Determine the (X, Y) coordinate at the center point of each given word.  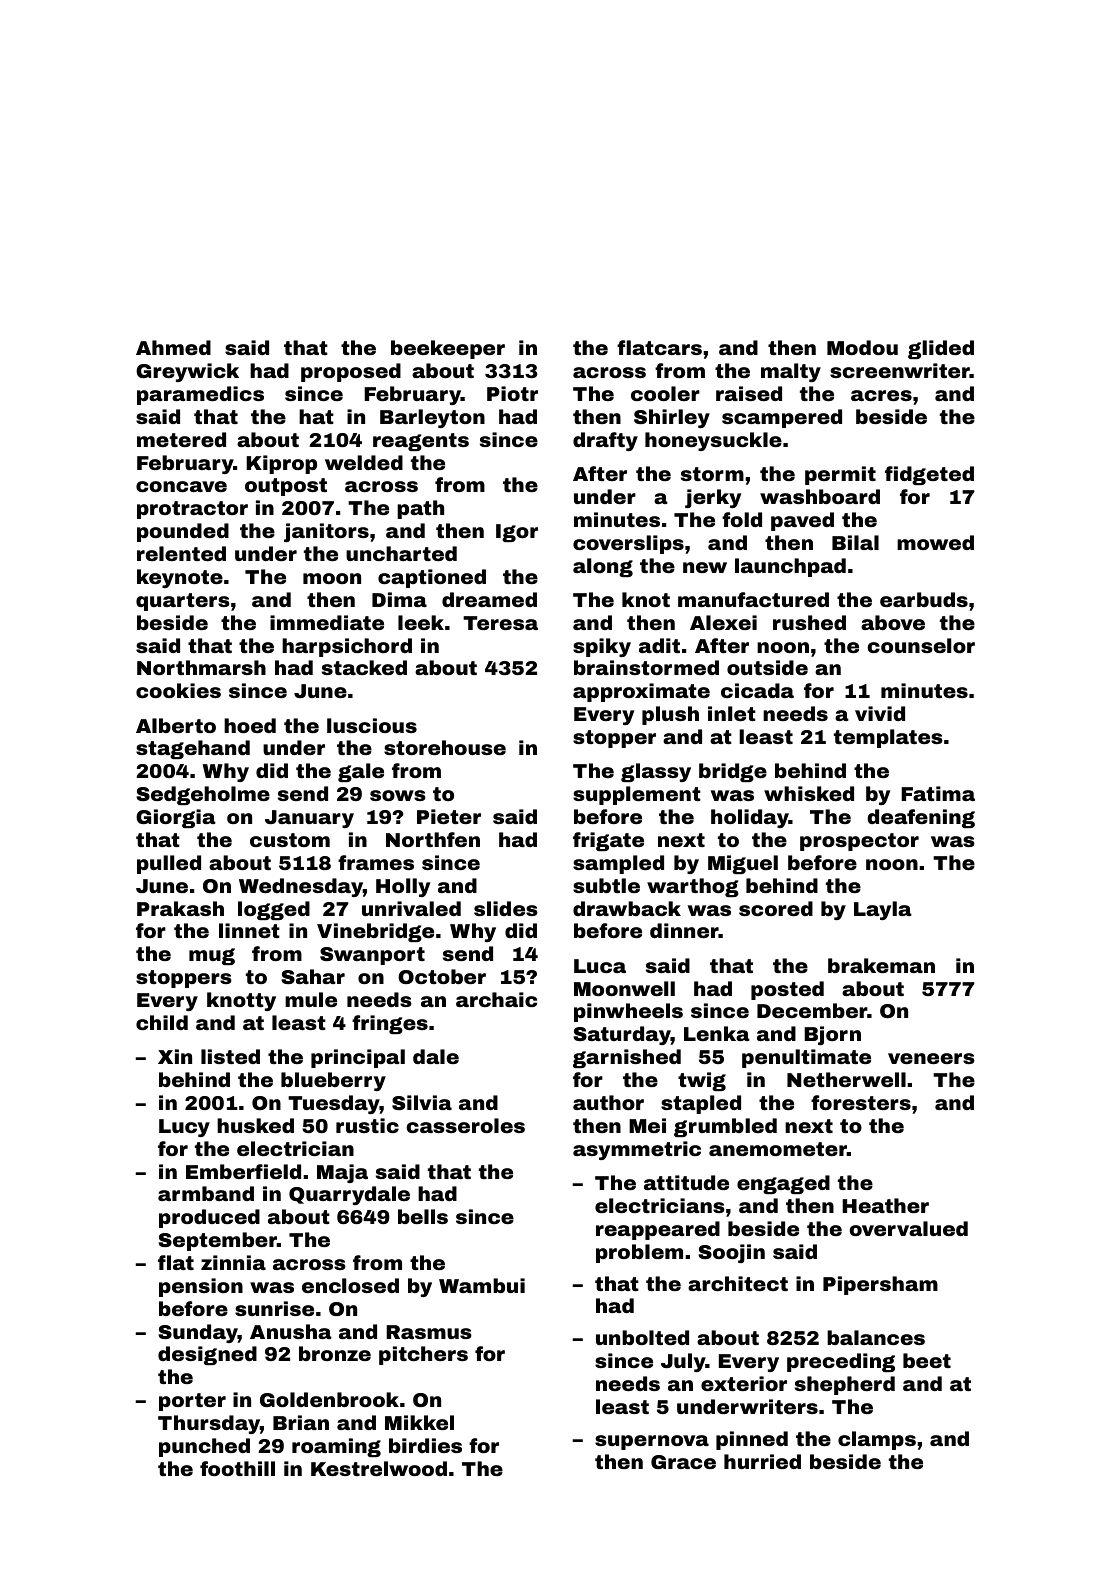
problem (639, 1253)
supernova (652, 1442)
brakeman (881, 965)
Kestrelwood (379, 1468)
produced (209, 1218)
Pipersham (880, 1285)
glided (941, 349)
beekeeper (448, 349)
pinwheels (628, 1012)
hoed (250, 725)
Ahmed (173, 347)
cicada (757, 690)
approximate (641, 692)
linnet (249, 930)
